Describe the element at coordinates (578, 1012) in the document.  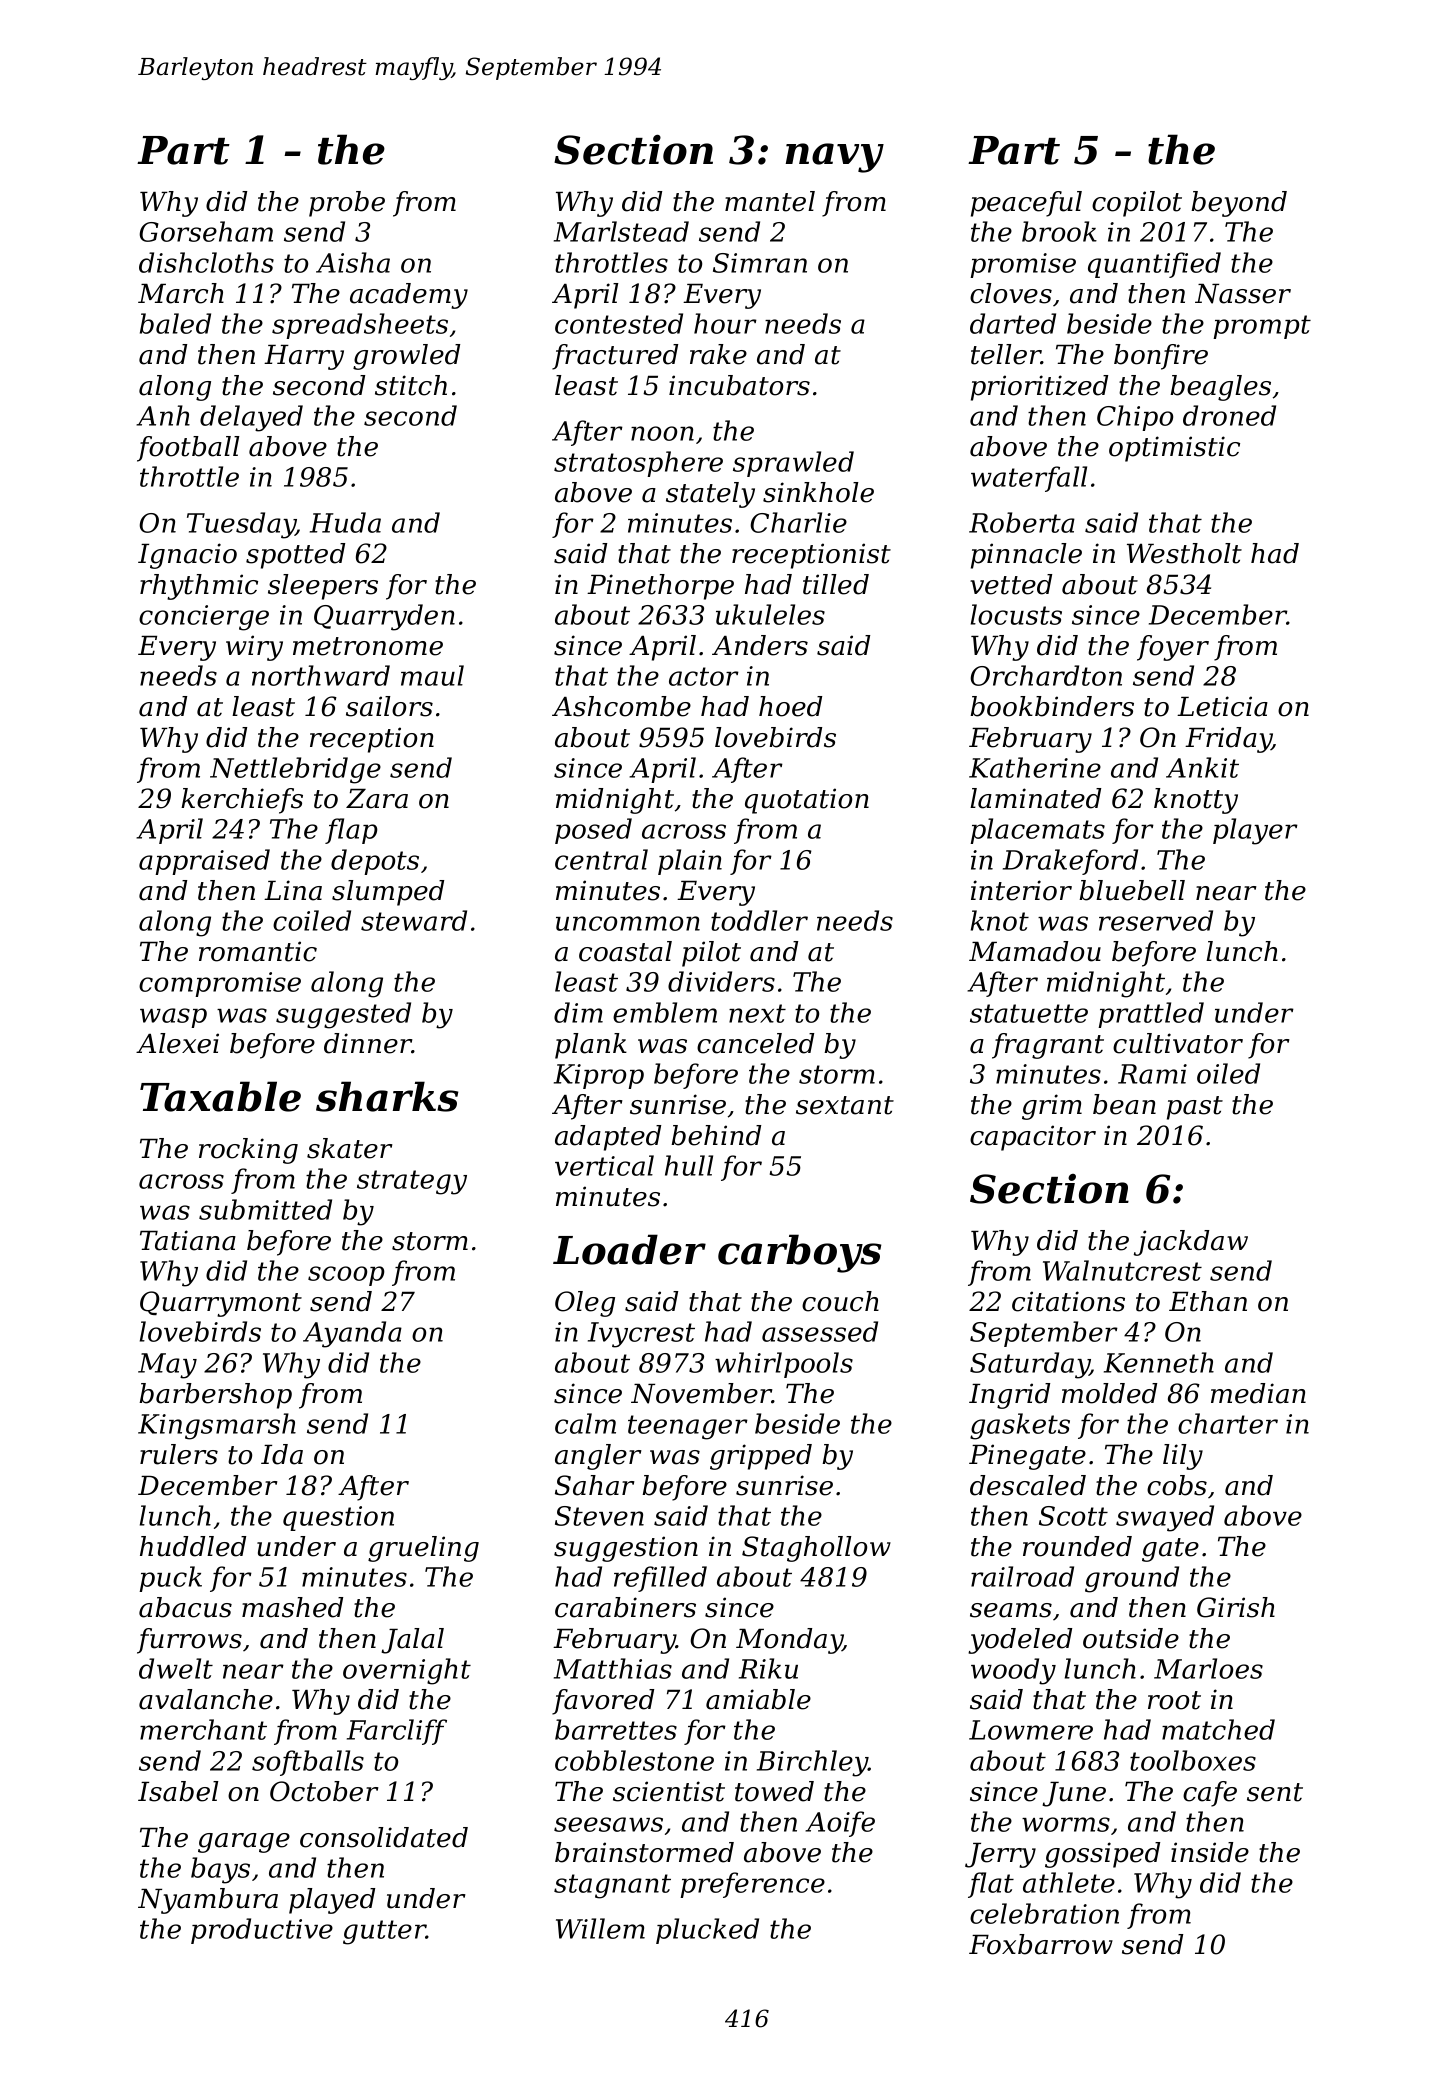
I see `dim` at that location.
